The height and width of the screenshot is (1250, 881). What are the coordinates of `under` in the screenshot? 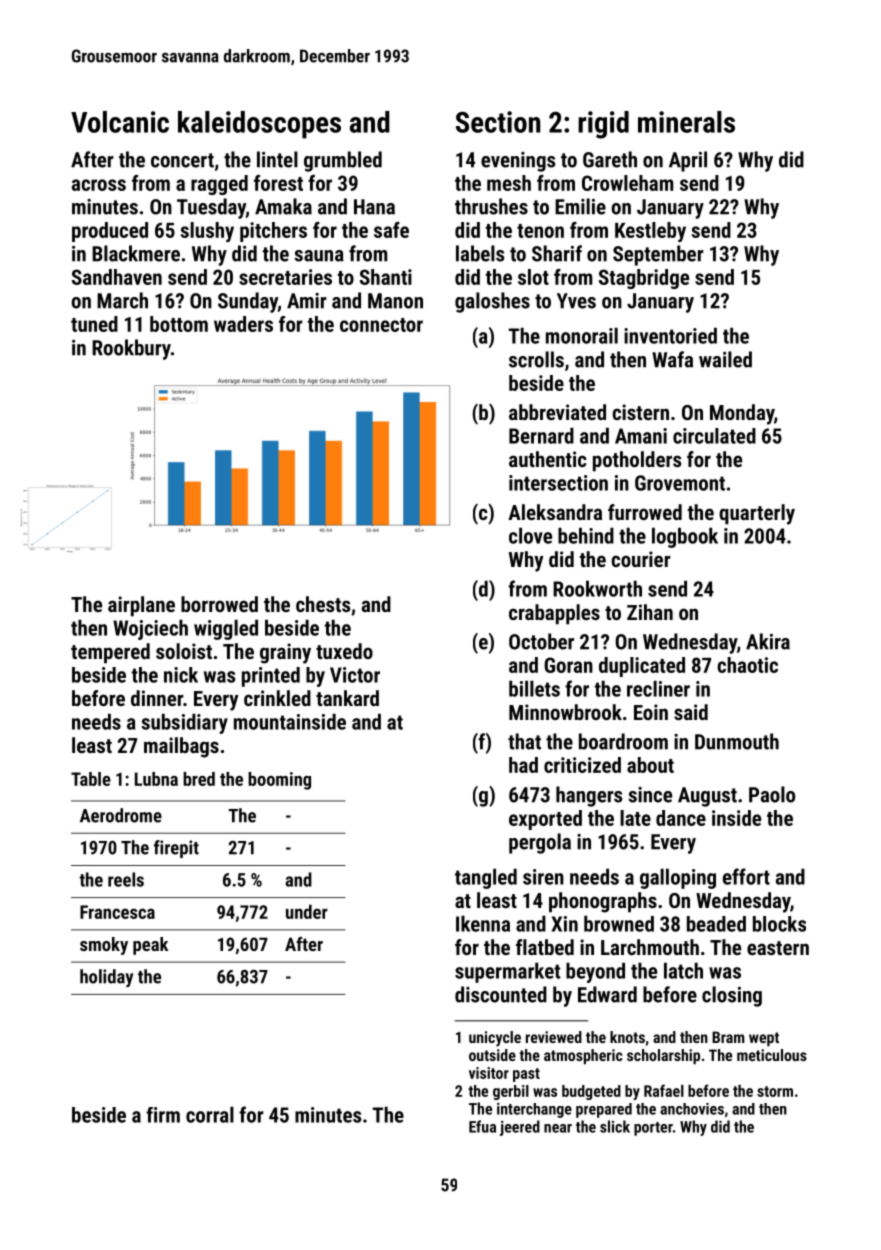 It's located at (307, 911).
